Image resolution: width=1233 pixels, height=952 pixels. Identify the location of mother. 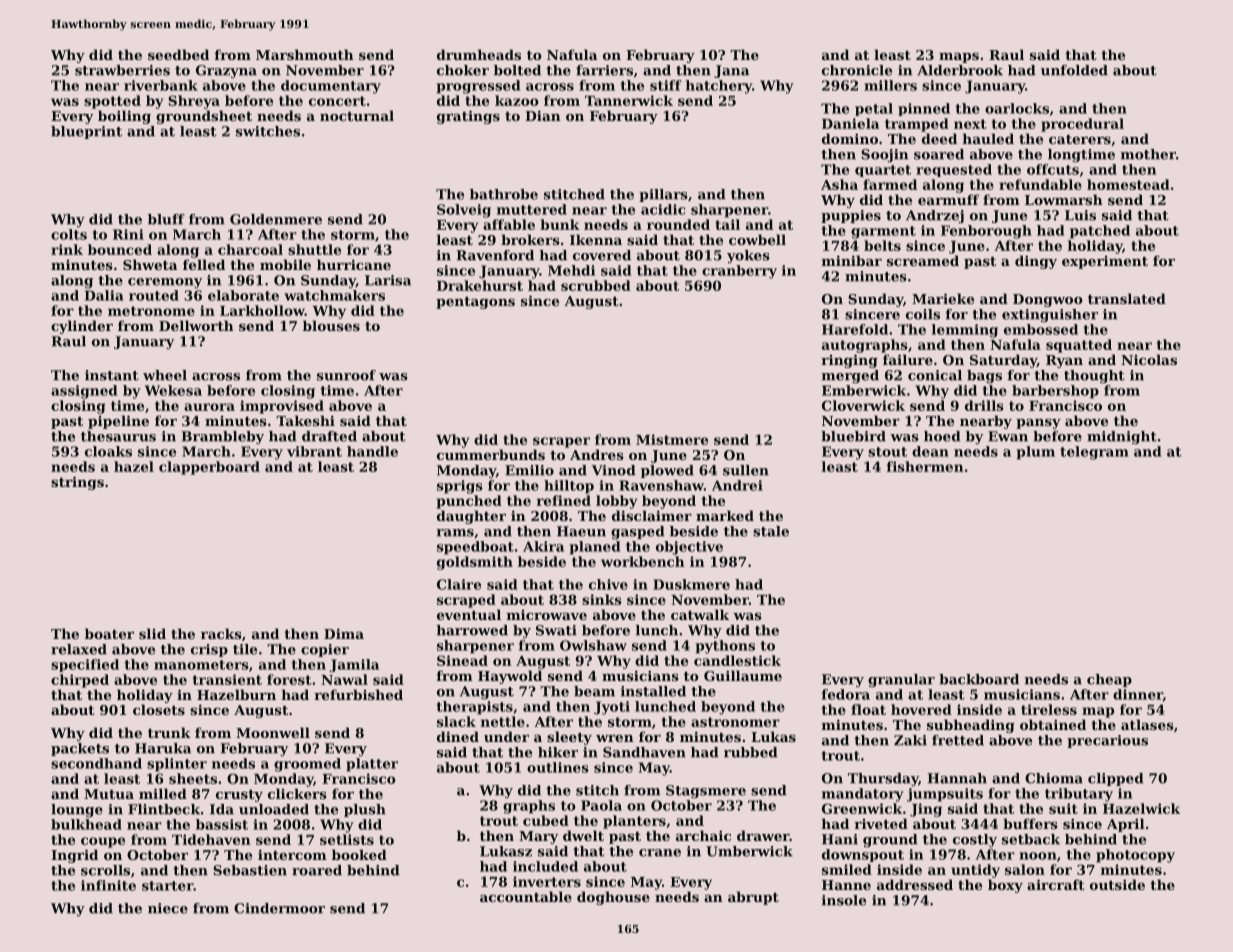
(1148, 154).
